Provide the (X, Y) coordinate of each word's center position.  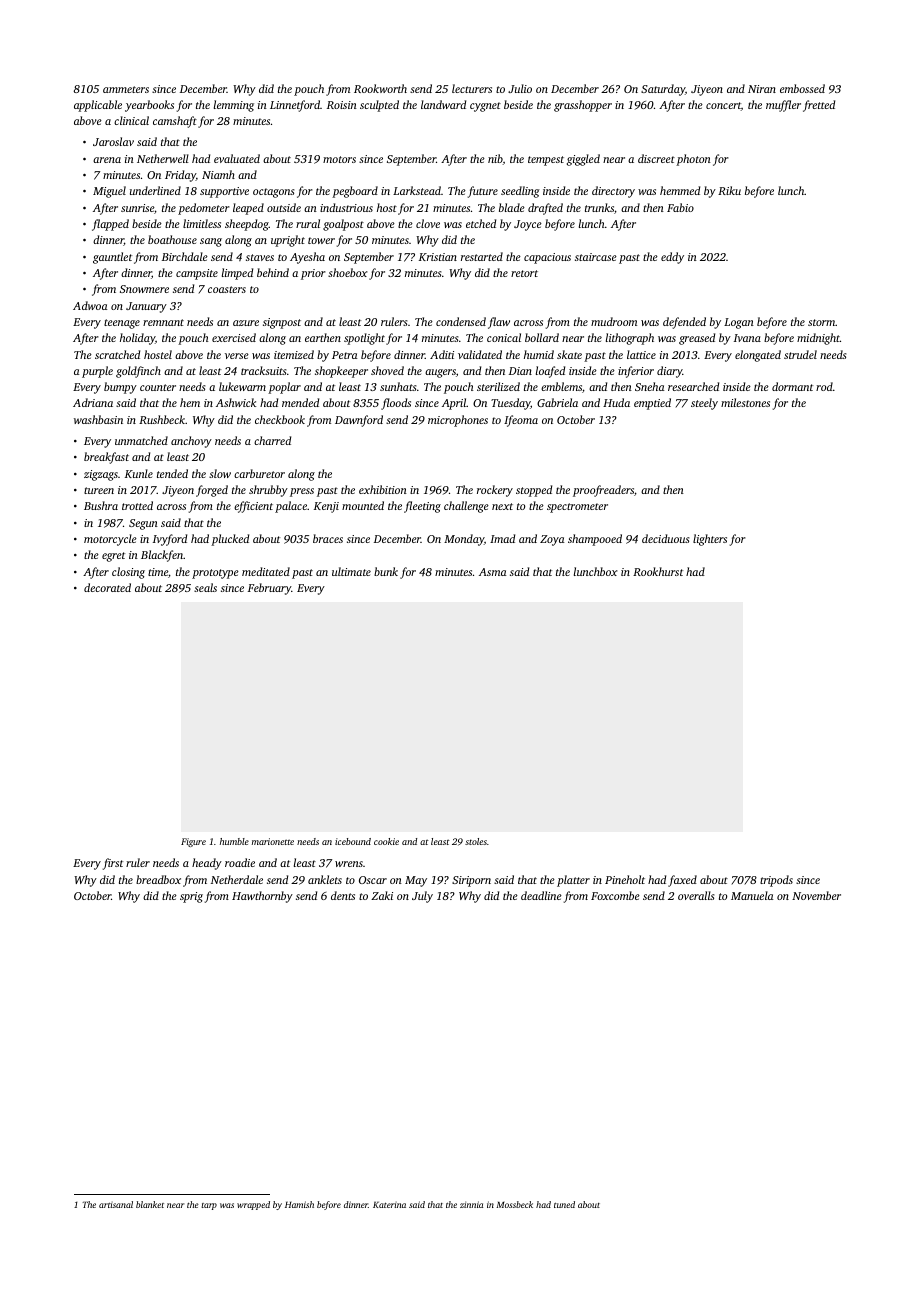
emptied (652, 404)
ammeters (126, 89)
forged (212, 491)
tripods (776, 881)
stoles (476, 841)
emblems (561, 386)
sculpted (379, 106)
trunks (599, 207)
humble (234, 841)
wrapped (253, 1205)
